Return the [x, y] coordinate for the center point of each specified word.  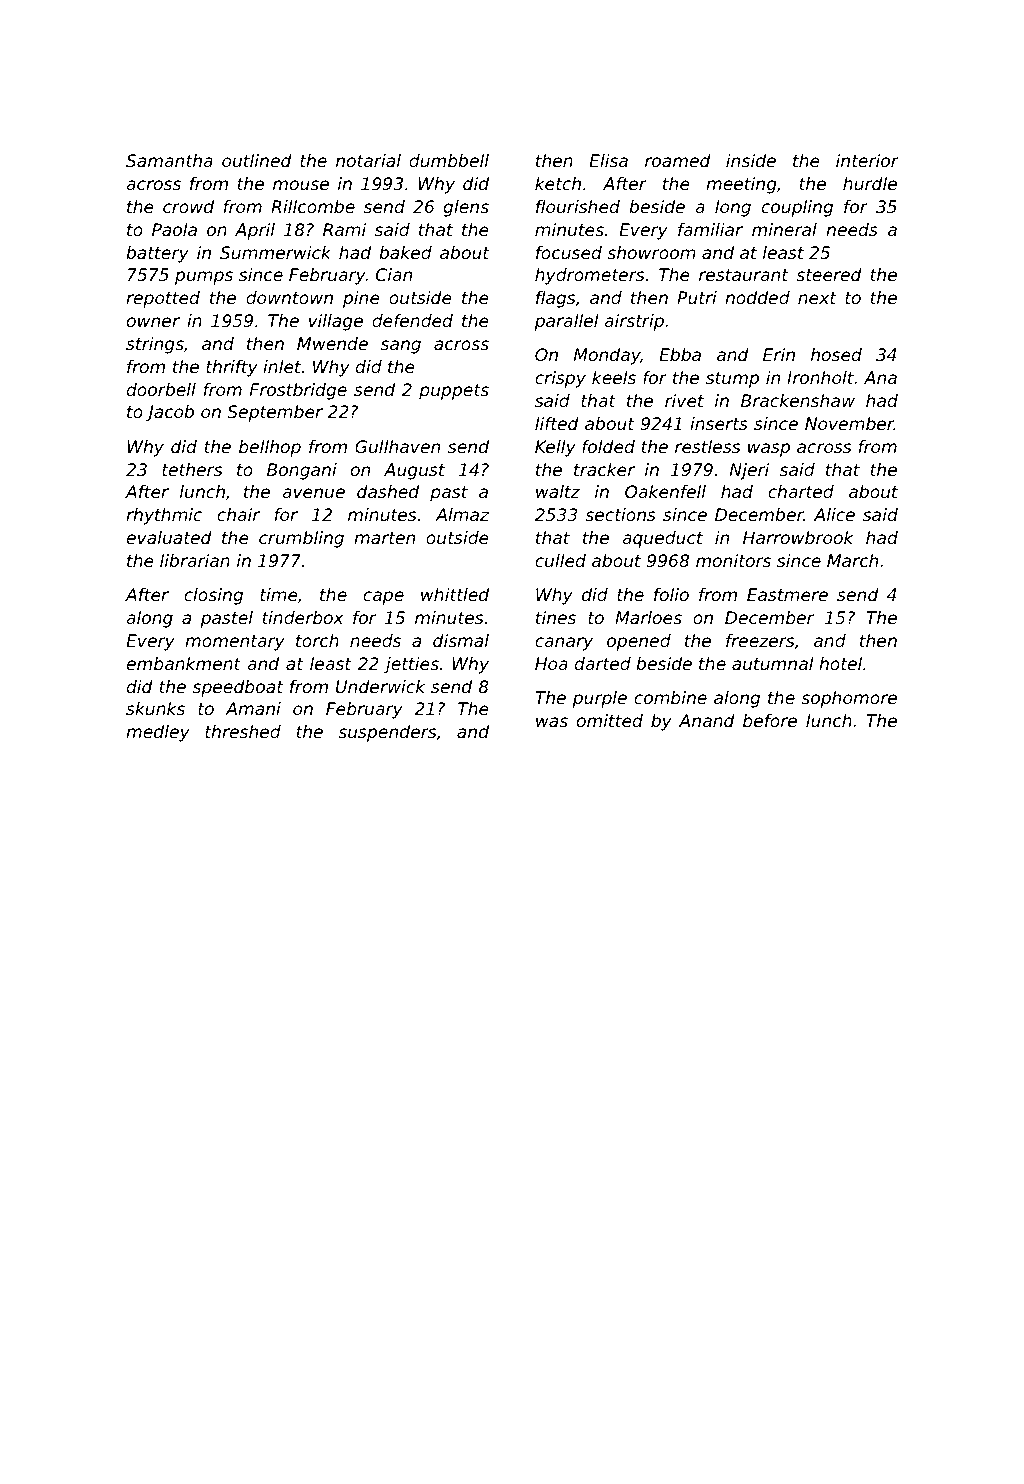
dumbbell [449, 160]
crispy [560, 379]
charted [801, 491]
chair [238, 514]
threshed [243, 731]
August [414, 471]
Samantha [169, 160]
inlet [282, 366]
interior [867, 160]
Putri [697, 297]
